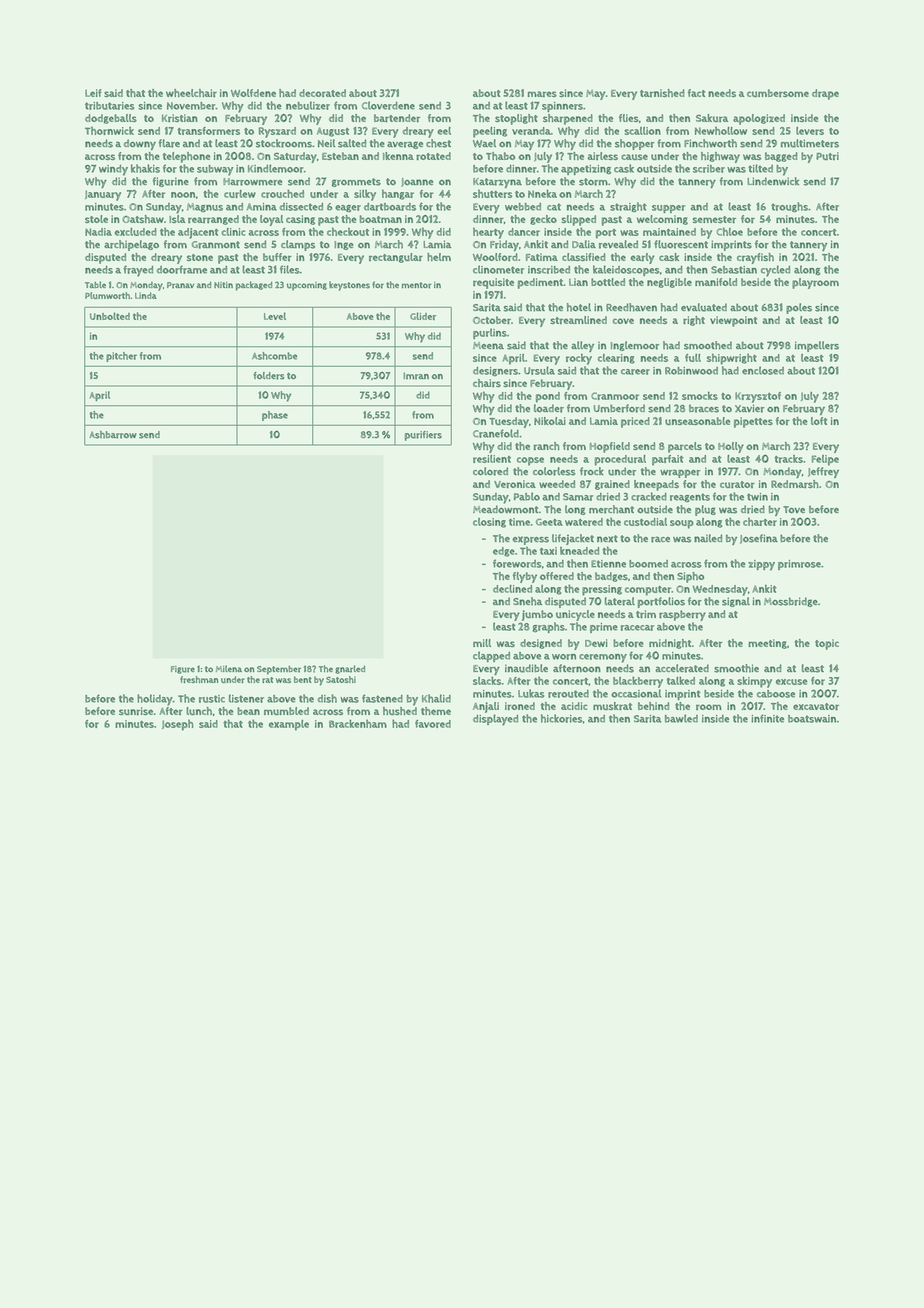  Describe the element at coordinates (183, 670) in the screenshot. I see `Figure` at that location.
